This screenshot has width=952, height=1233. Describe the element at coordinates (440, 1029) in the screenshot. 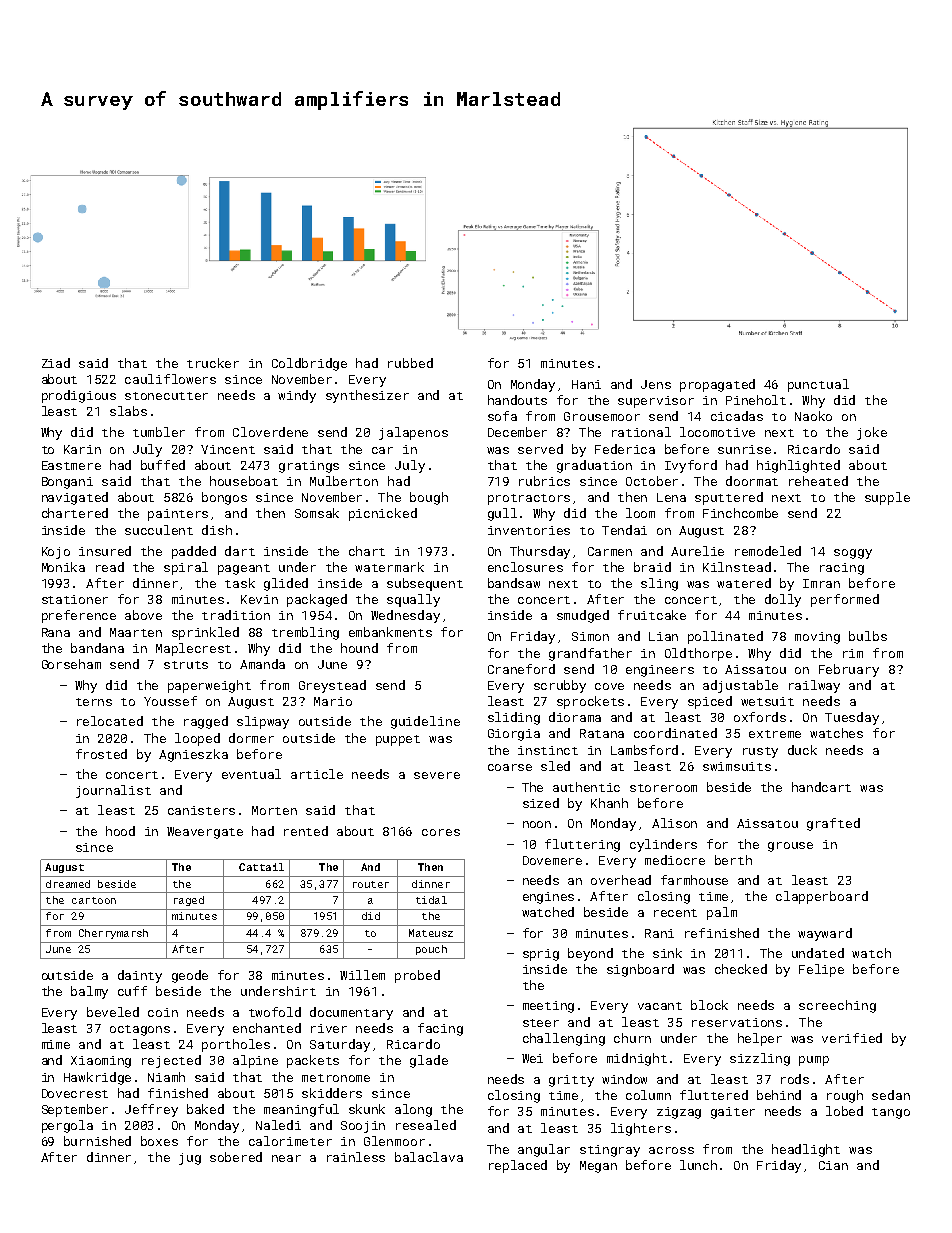

I see `facing` at that location.
